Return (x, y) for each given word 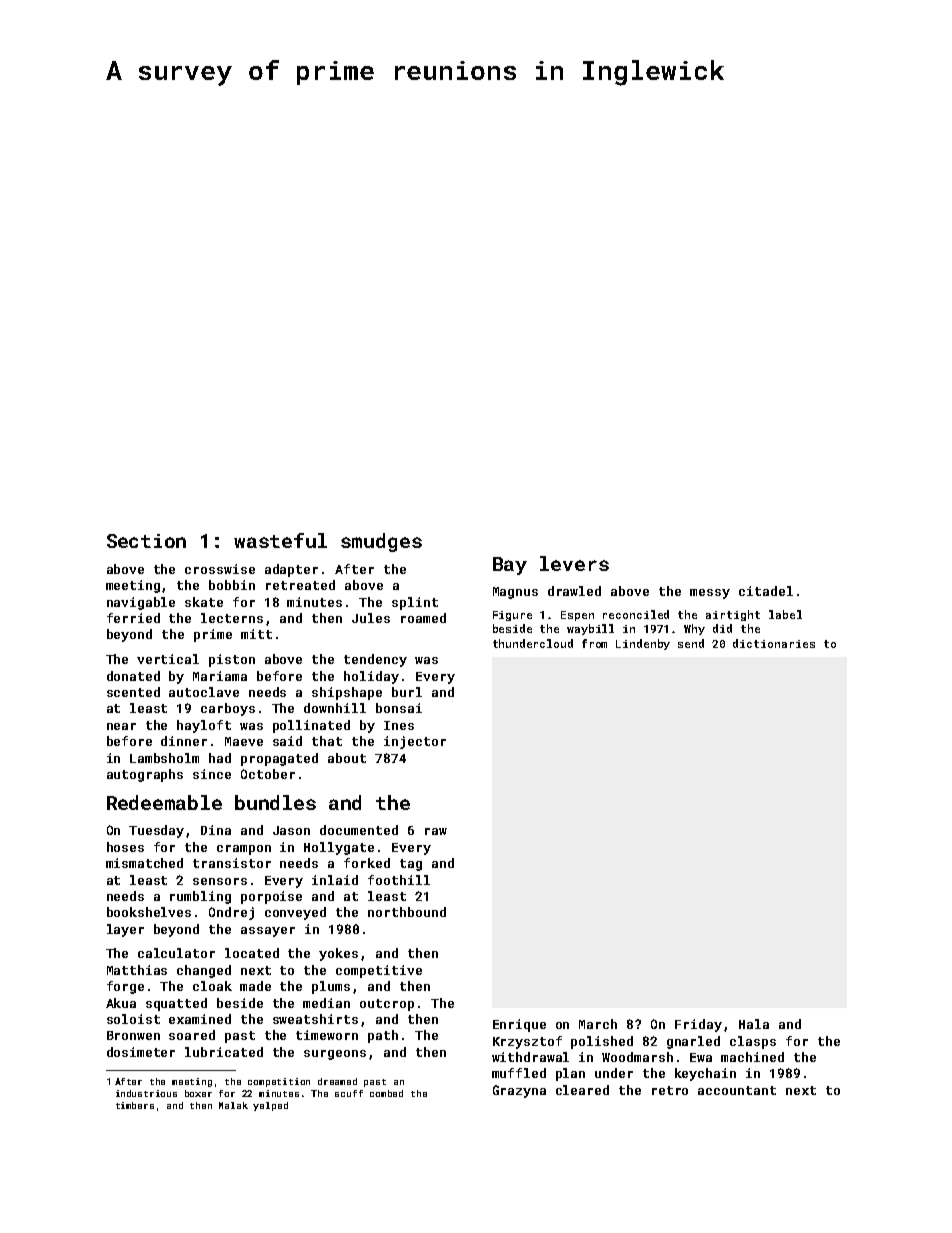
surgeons (335, 1055)
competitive (379, 971)
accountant (737, 1090)
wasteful (280, 540)
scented (133, 692)
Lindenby (643, 644)
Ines (399, 725)
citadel (766, 591)
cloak (212, 986)
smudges (381, 542)
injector (415, 742)
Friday (698, 1025)
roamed (423, 618)
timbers (135, 1105)
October (268, 774)
